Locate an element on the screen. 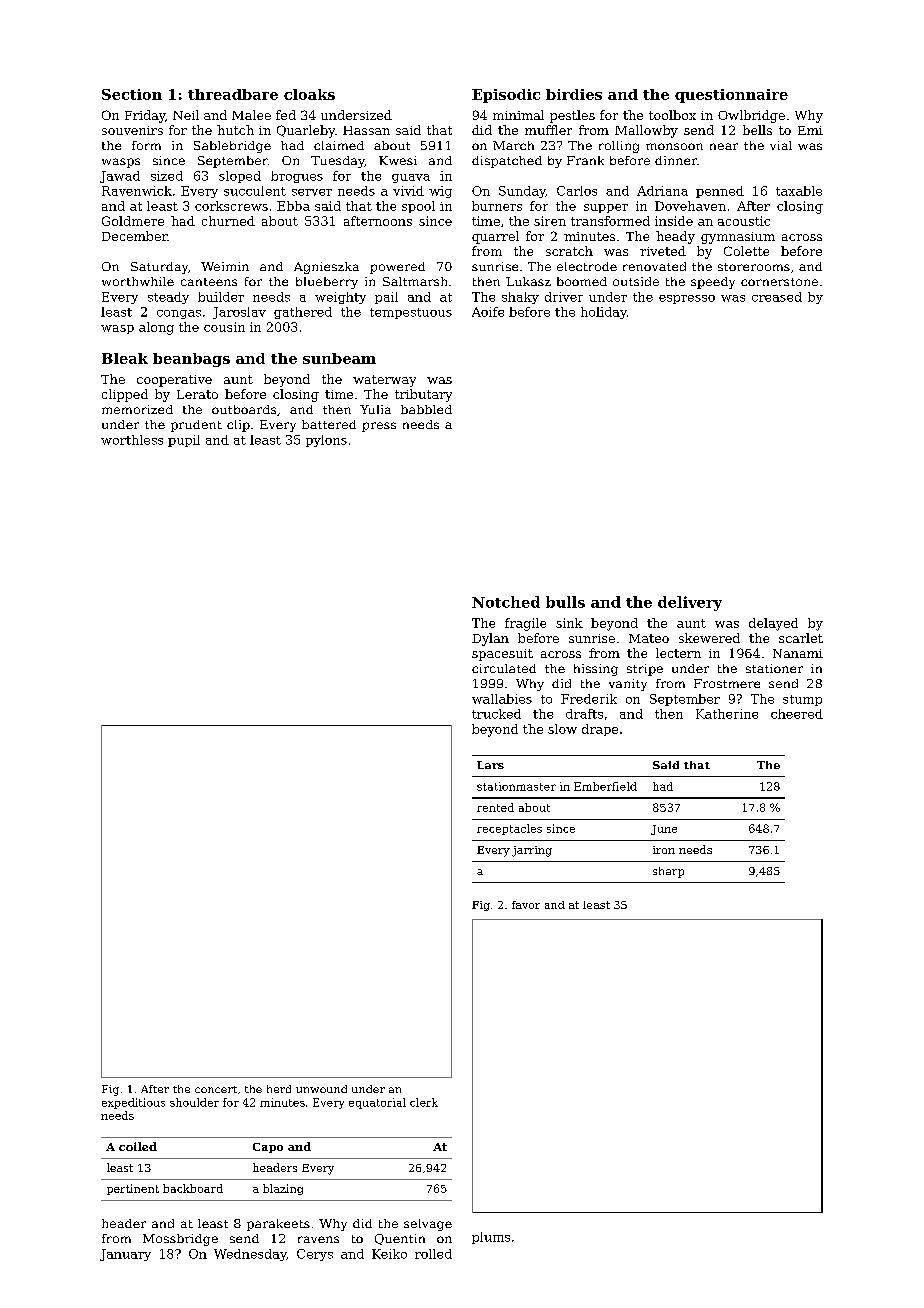  Saltmarsh is located at coordinates (415, 281).
